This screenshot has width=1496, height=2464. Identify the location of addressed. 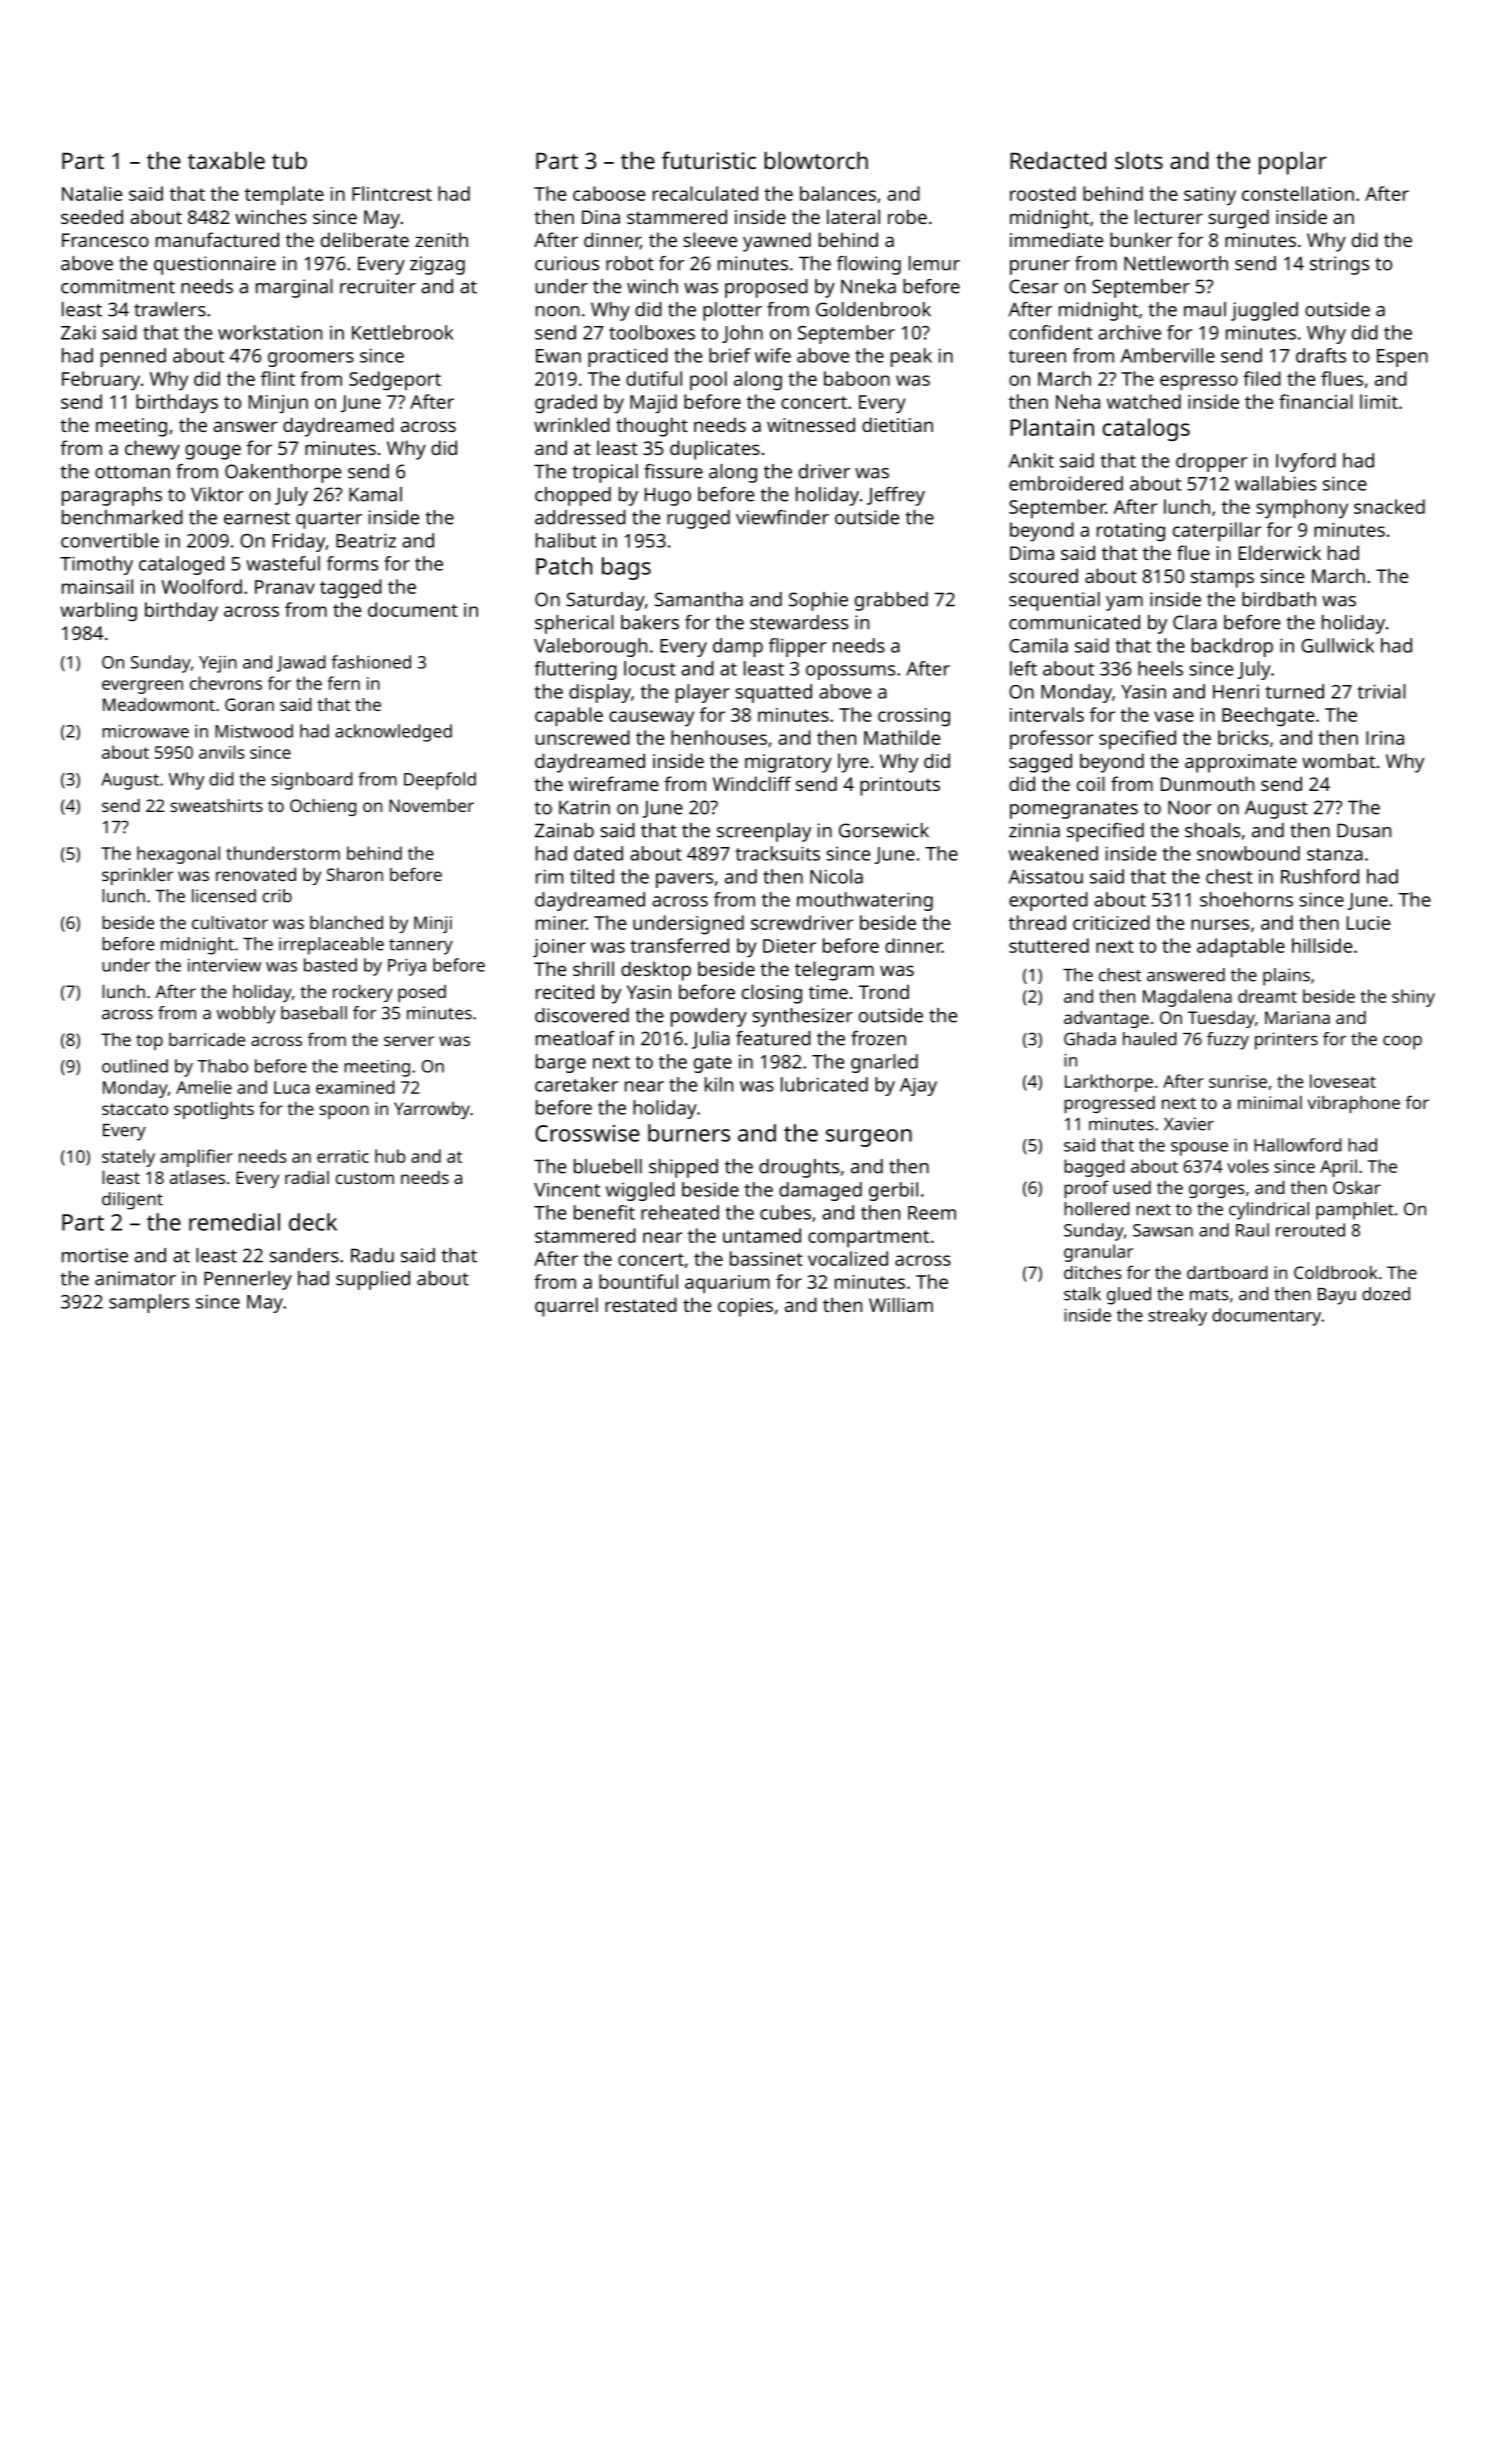
(580, 517).
